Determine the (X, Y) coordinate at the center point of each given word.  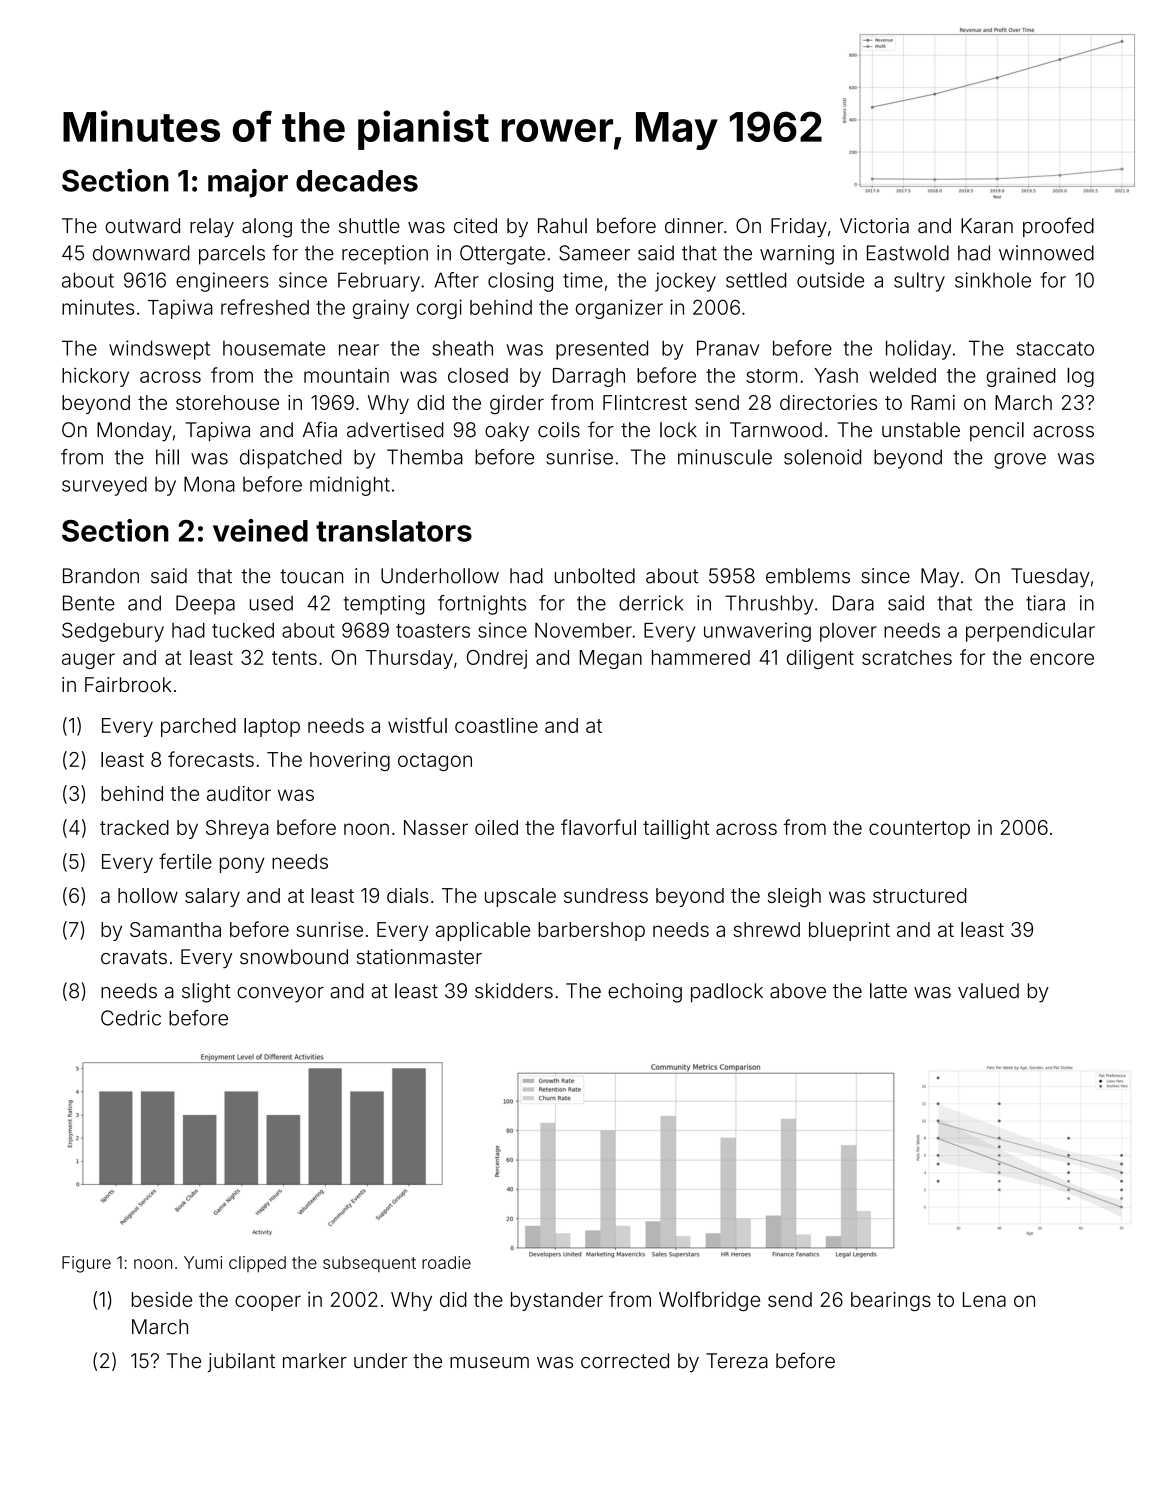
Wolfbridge (709, 1301)
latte (888, 991)
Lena (984, 1299)
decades (357, 181)
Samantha (175, 929)
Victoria (874, 226)
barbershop (591, 931)
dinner (694, 226)
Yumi (203, 1262)
